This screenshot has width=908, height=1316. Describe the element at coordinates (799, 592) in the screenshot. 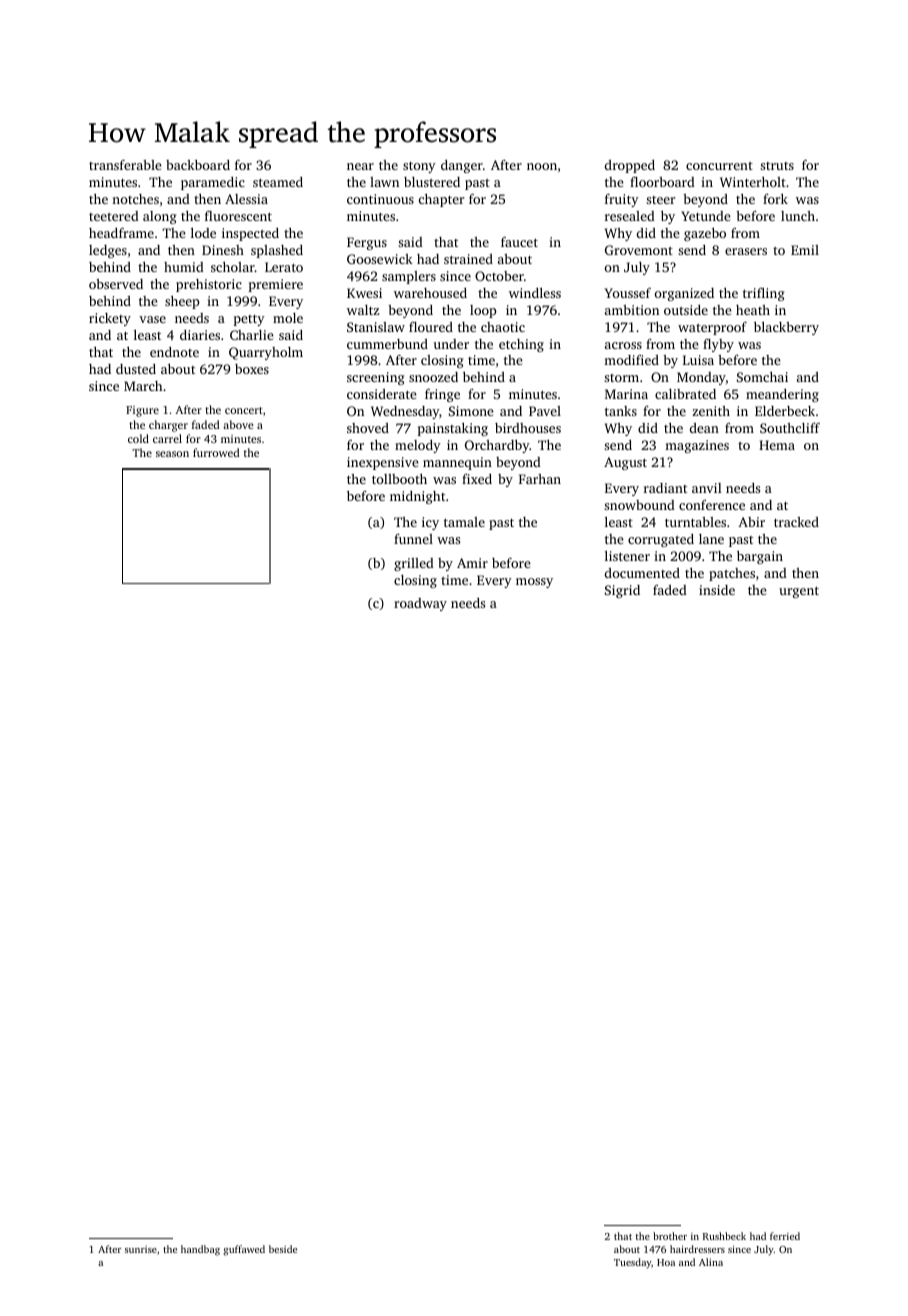

I see `urgent` at that location.
